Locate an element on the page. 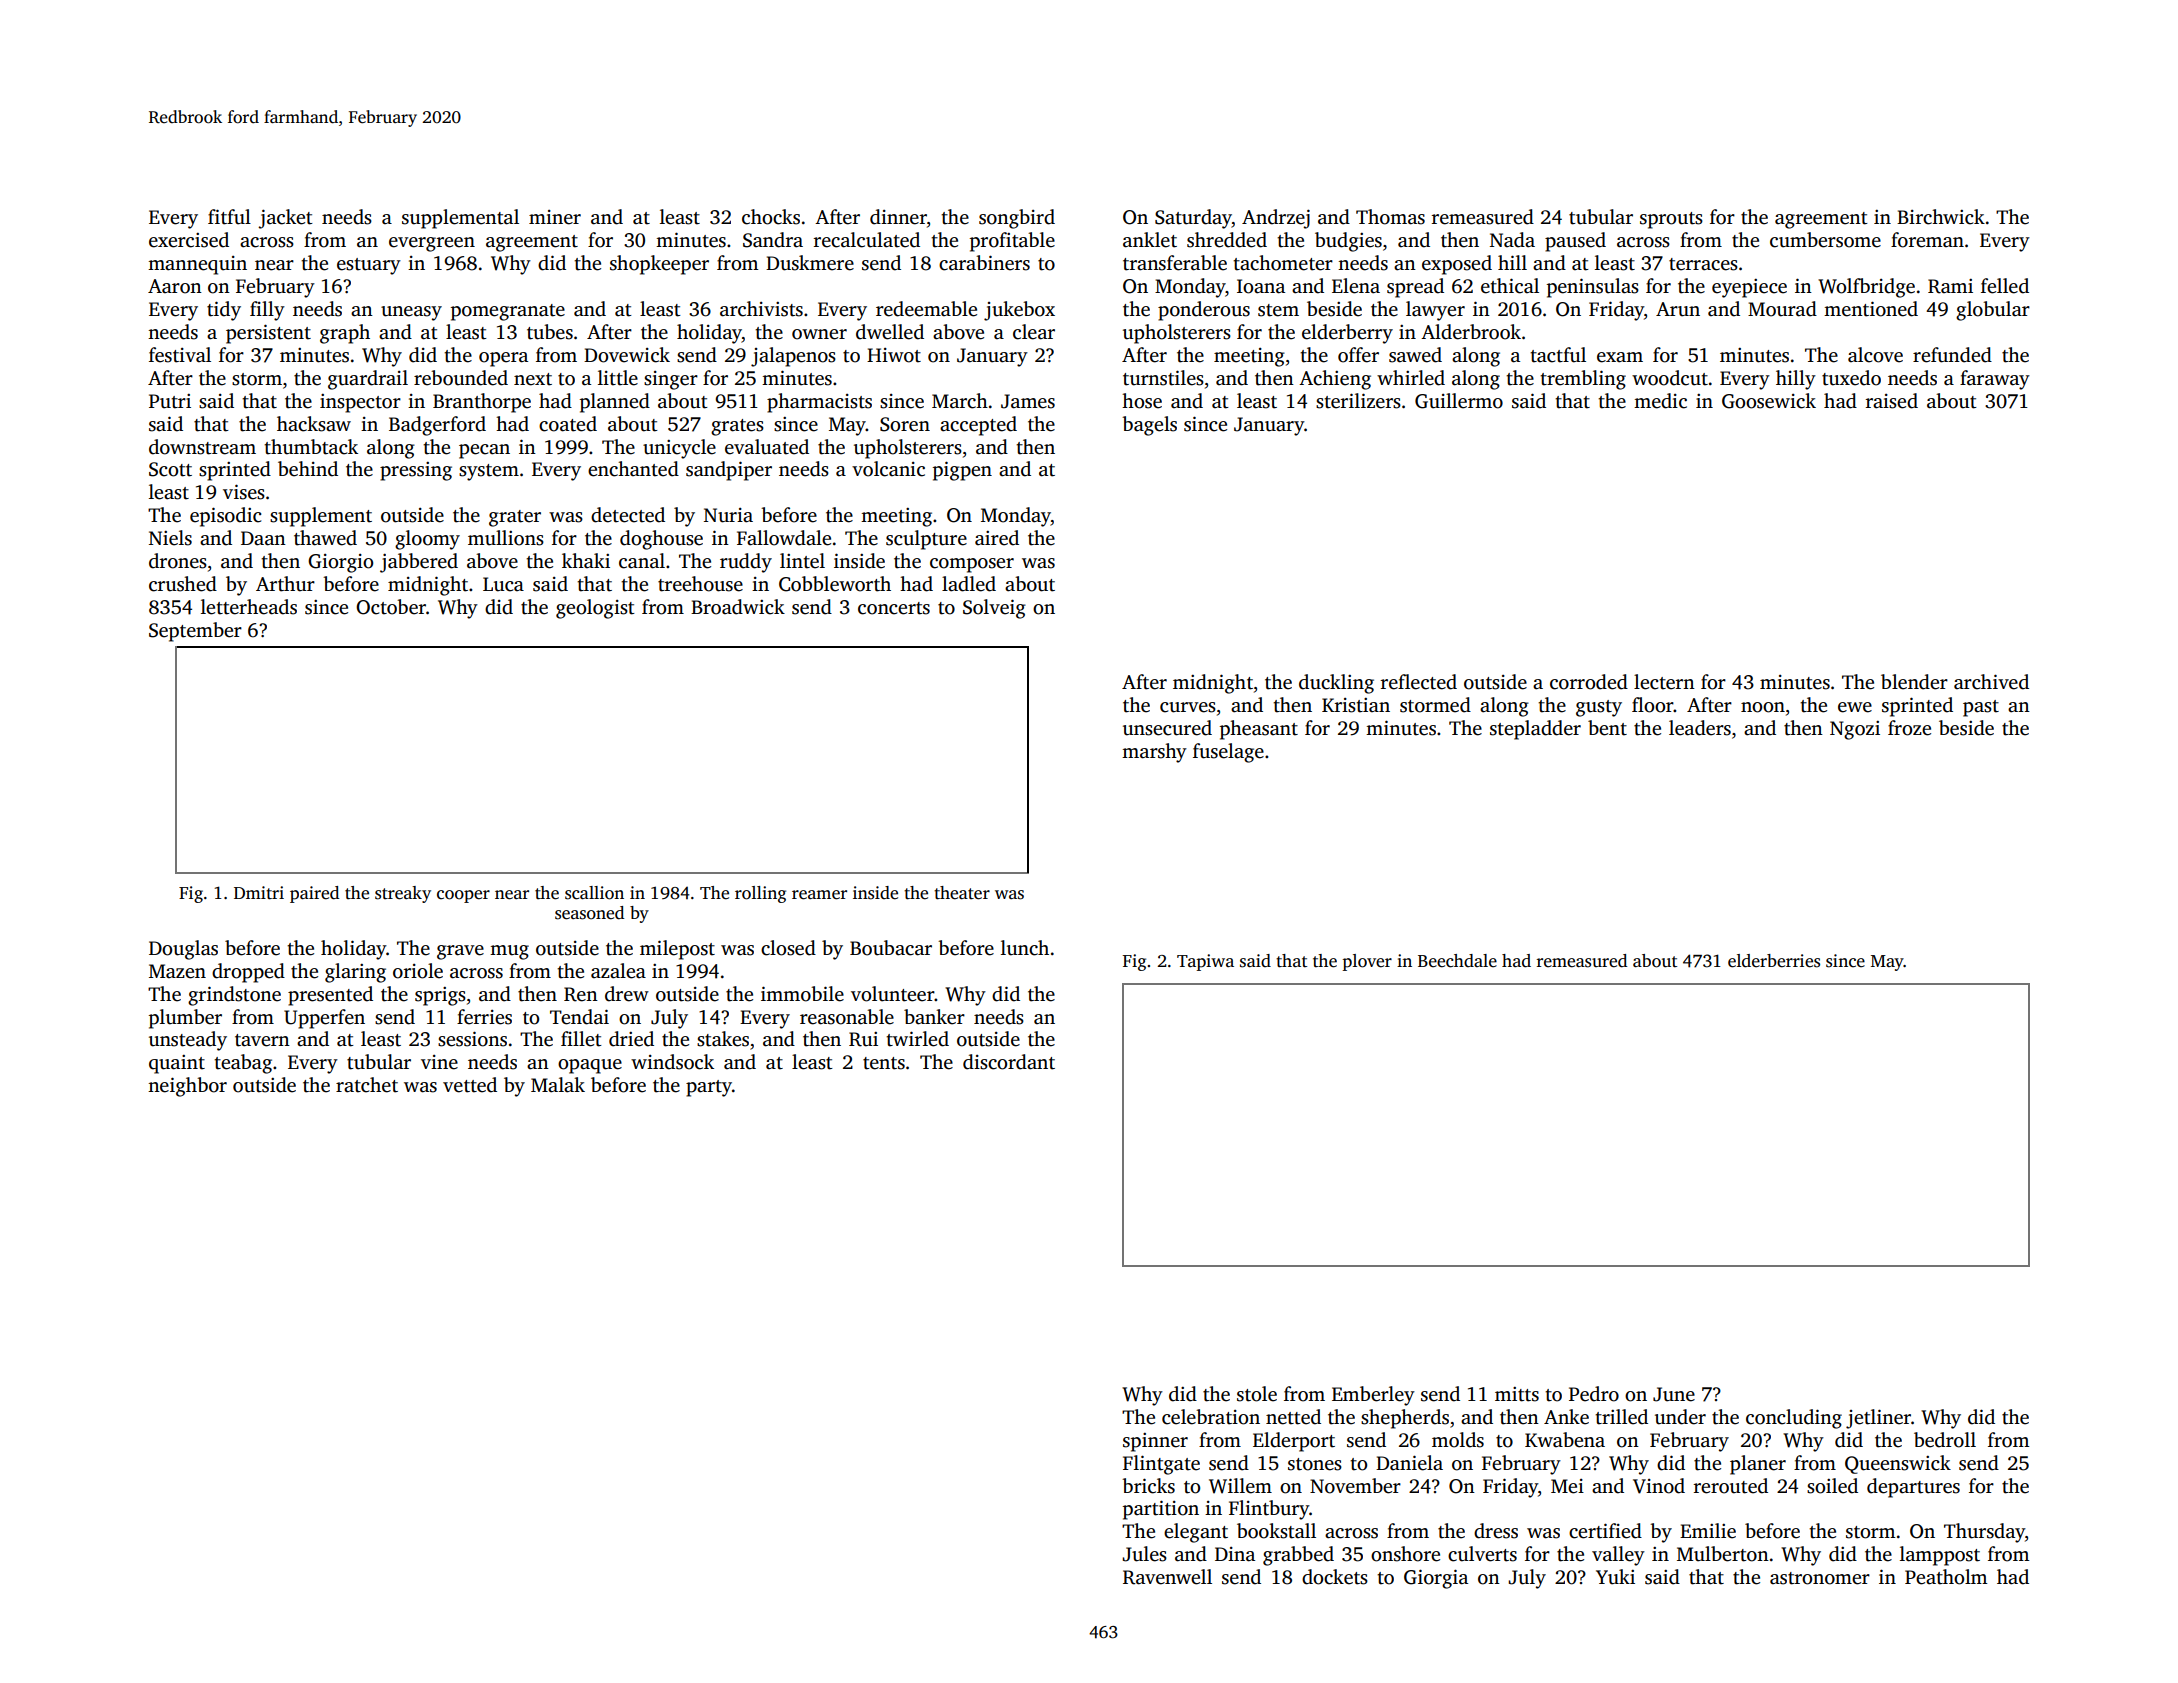  sprouts is located at coordinates (1671, 220).
